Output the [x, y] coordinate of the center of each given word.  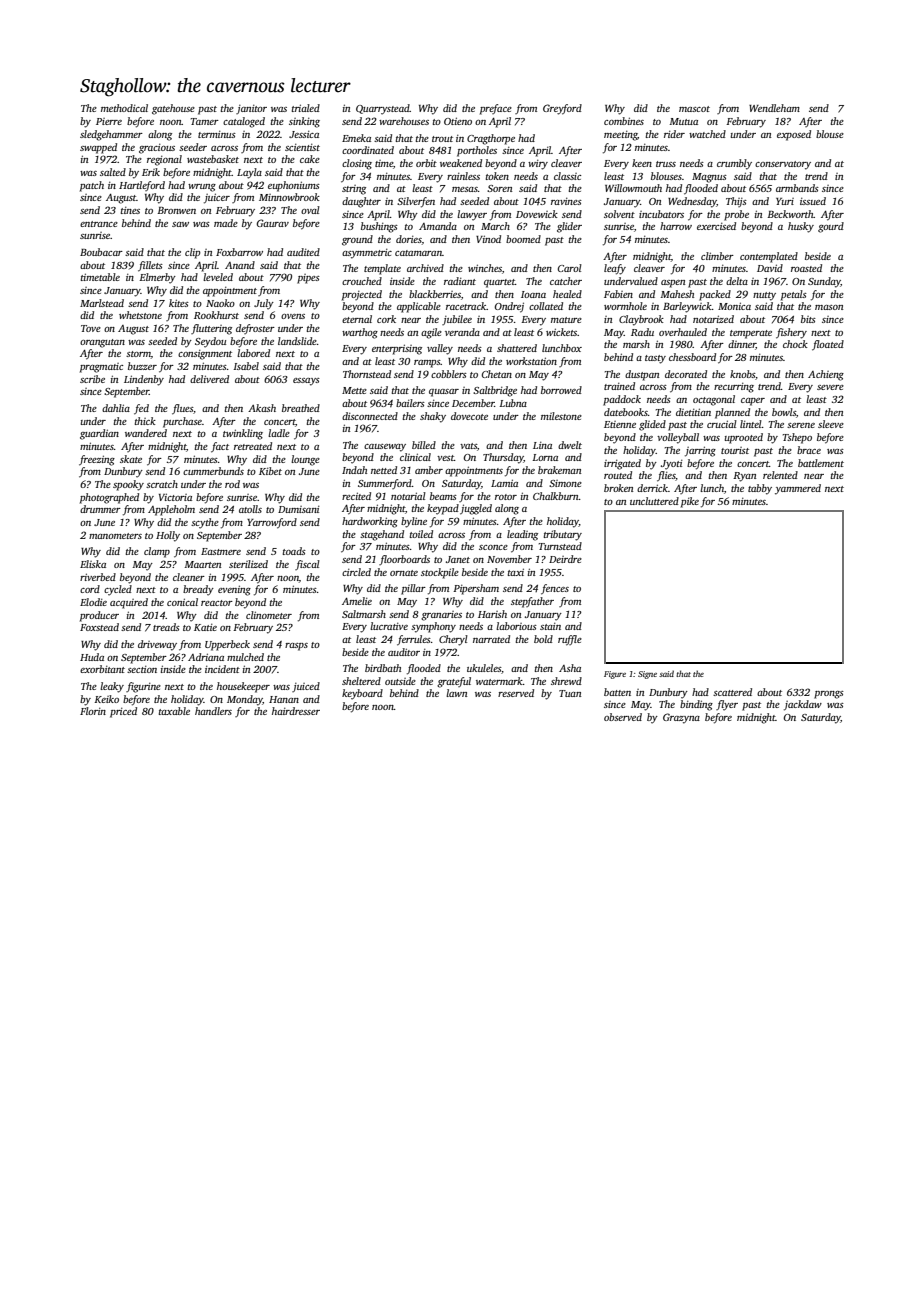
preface [496, 109]
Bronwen [176, 210]
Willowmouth [633, 188]
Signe [647, 675]
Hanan [284, 699]
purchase [182, 422]
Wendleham [774, 108]
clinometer [269, 615]
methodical [124, 108]
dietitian [693, 412]
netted [384, 470]
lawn [456, 693]
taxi [516, 572]
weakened [461, 163]
